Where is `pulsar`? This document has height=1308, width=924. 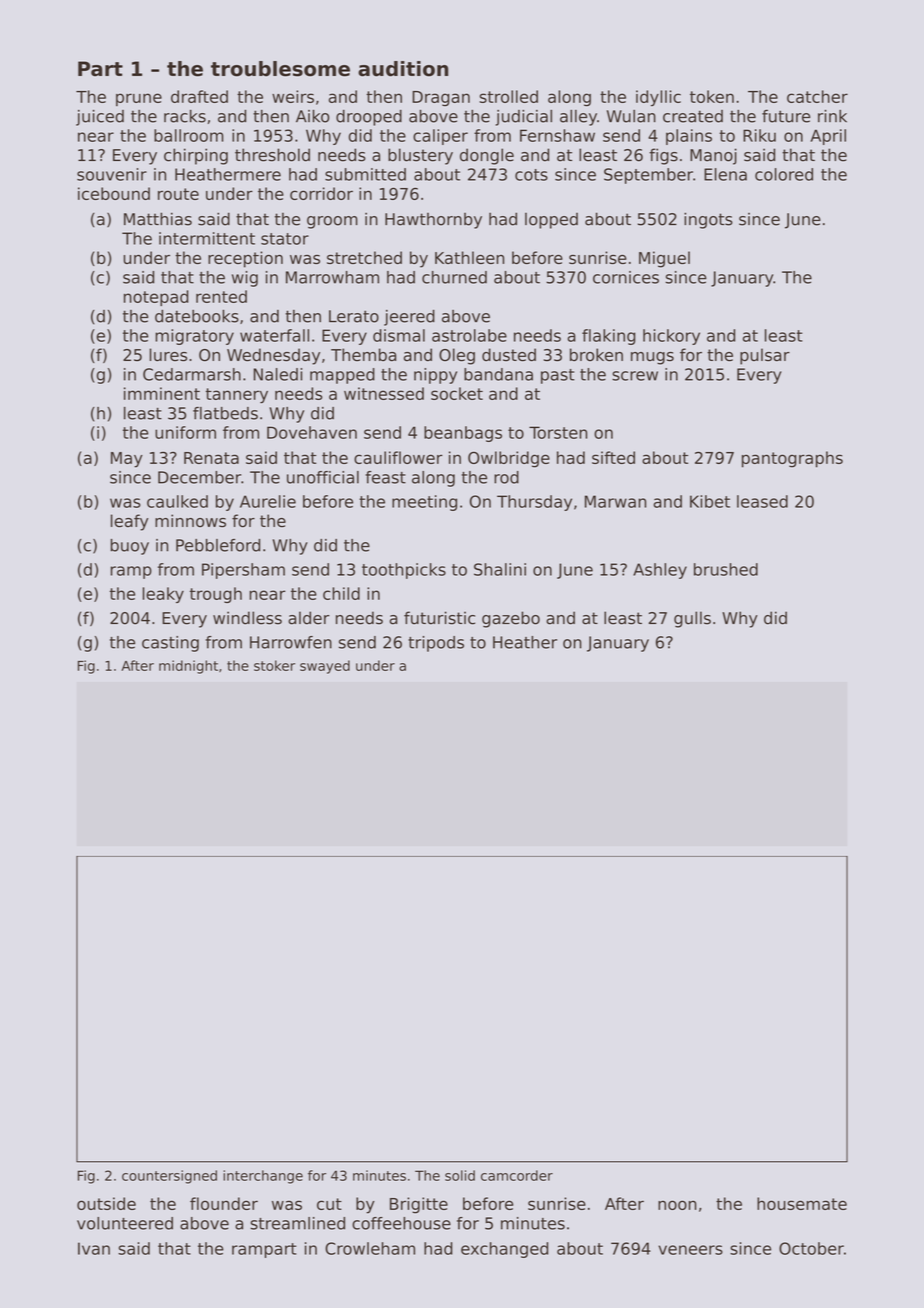 pulsar is located at coordinates (765, 356).
